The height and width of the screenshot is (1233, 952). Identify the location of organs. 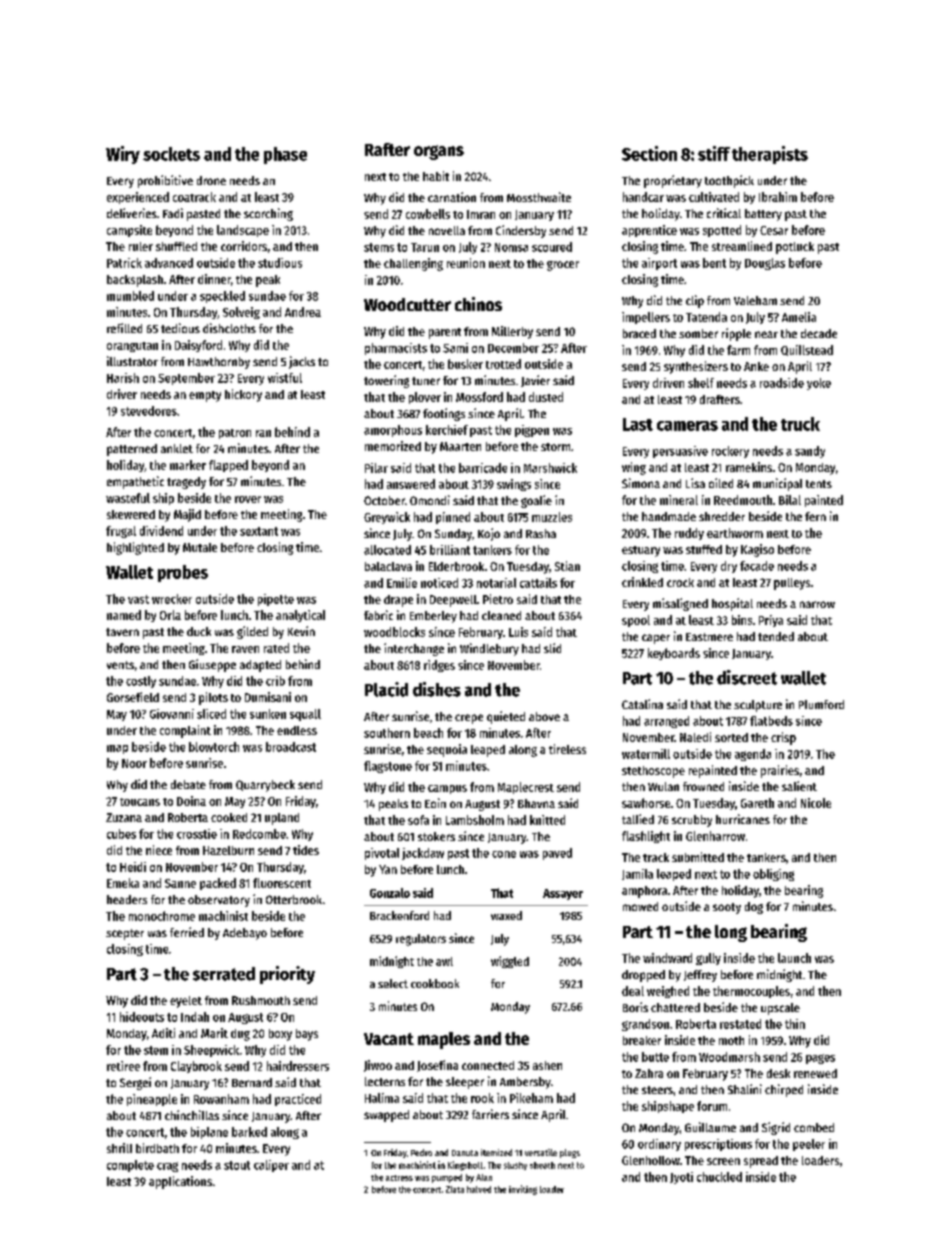
(439, 152).
